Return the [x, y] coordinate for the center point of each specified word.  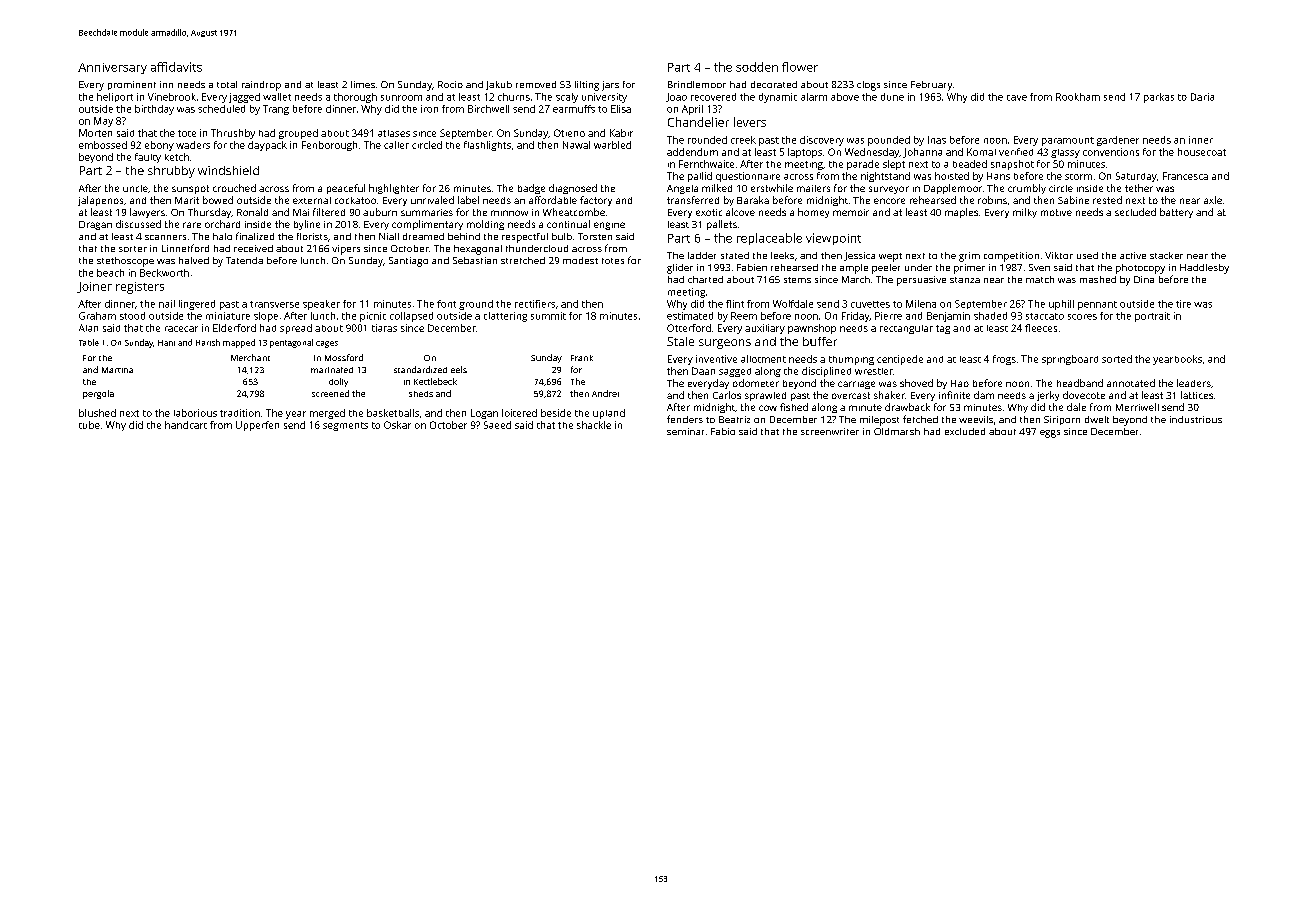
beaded [970, 164]
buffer [820, 341]
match [1040, 279]
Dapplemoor [953, 189]
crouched [234, 188]
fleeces [1041, 328]
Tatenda [244, 260]
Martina [117, 370]
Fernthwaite [706, 164]
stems [797, 280]
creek [743, 140]
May [103, 122]
